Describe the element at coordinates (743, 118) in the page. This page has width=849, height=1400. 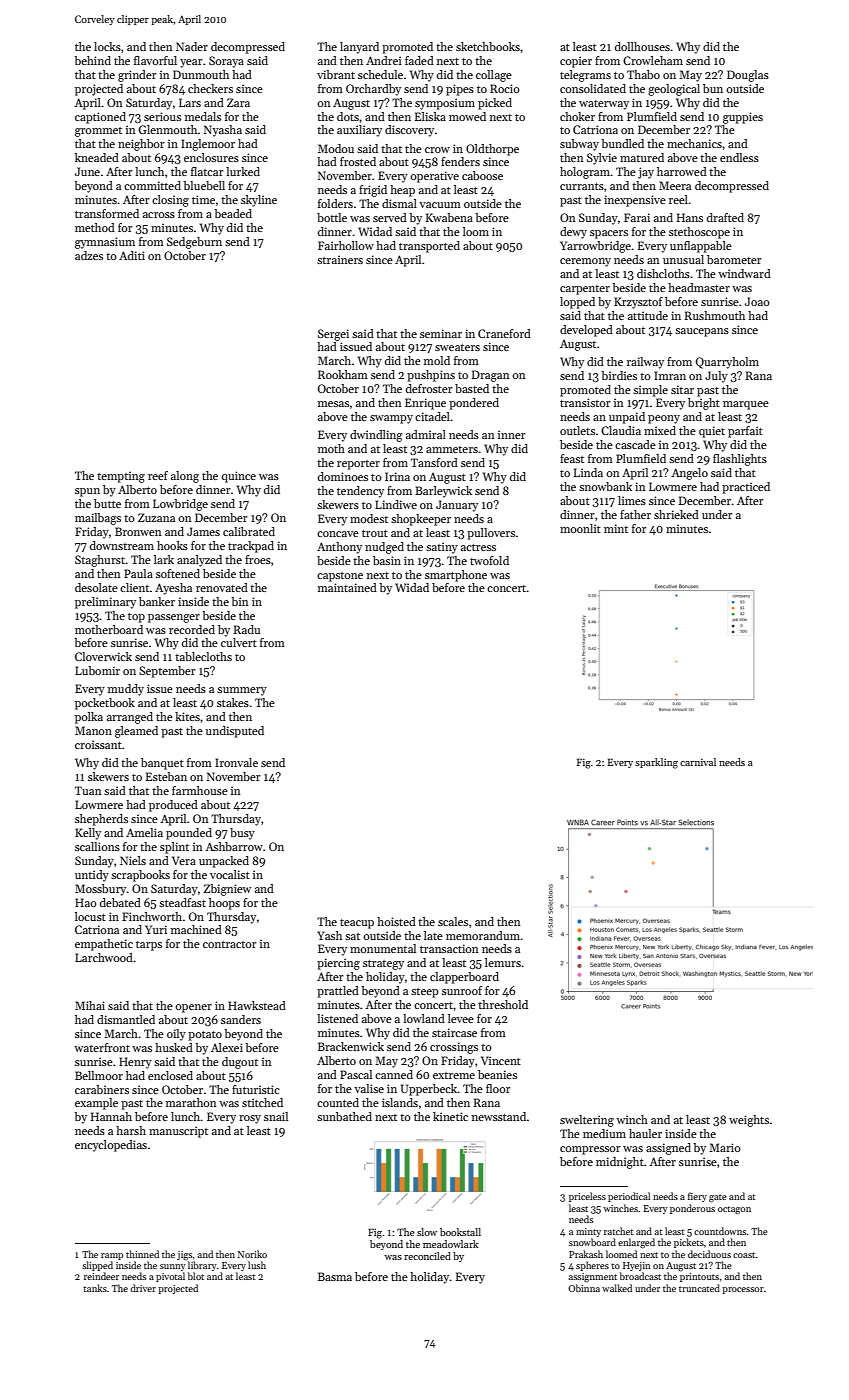
I see `guppies` at that location.
